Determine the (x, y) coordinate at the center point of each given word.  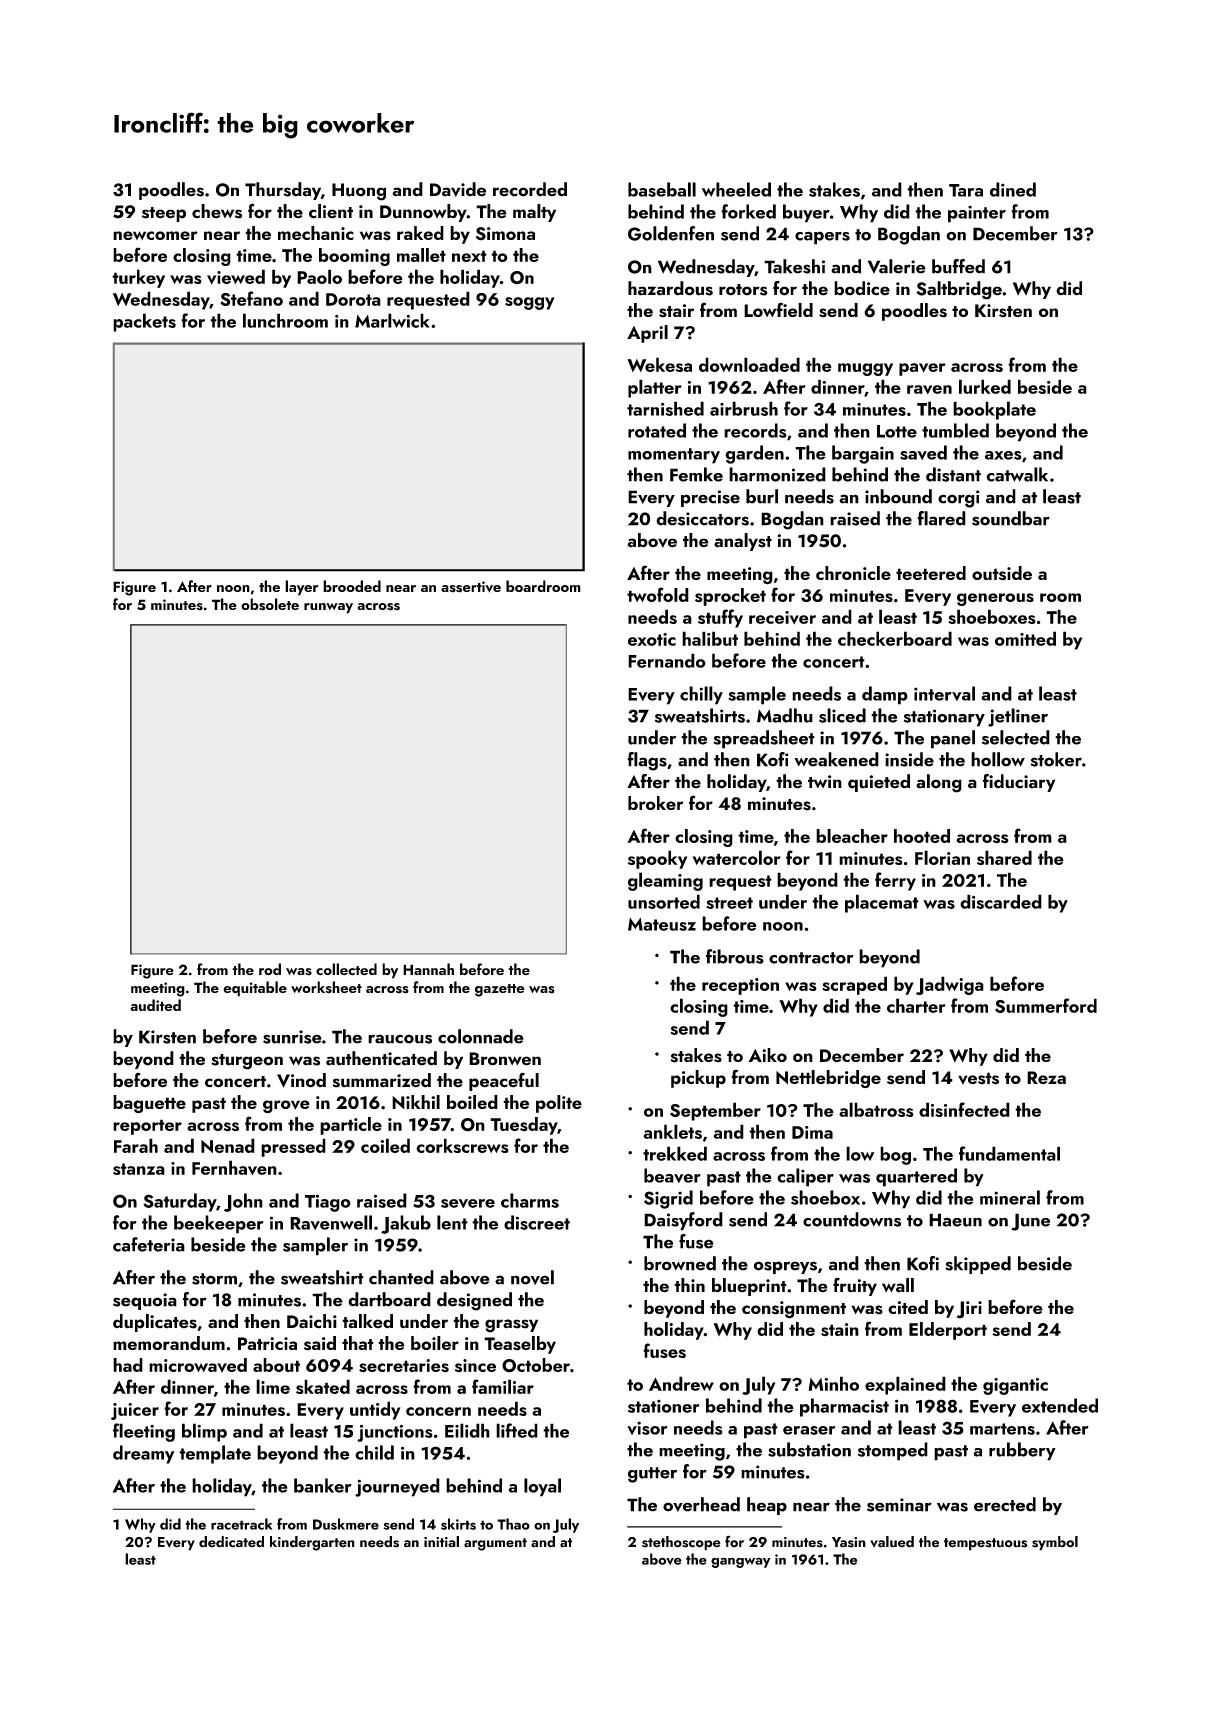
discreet (537, 1222)
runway (328, 608)
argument (495, 1544)
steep (164, 214)
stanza (139, 1169)
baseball (662, 189)
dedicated (231, 1542)
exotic (652, 639)
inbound (898, 496)
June (1030, 1222)
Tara (966, 190)
